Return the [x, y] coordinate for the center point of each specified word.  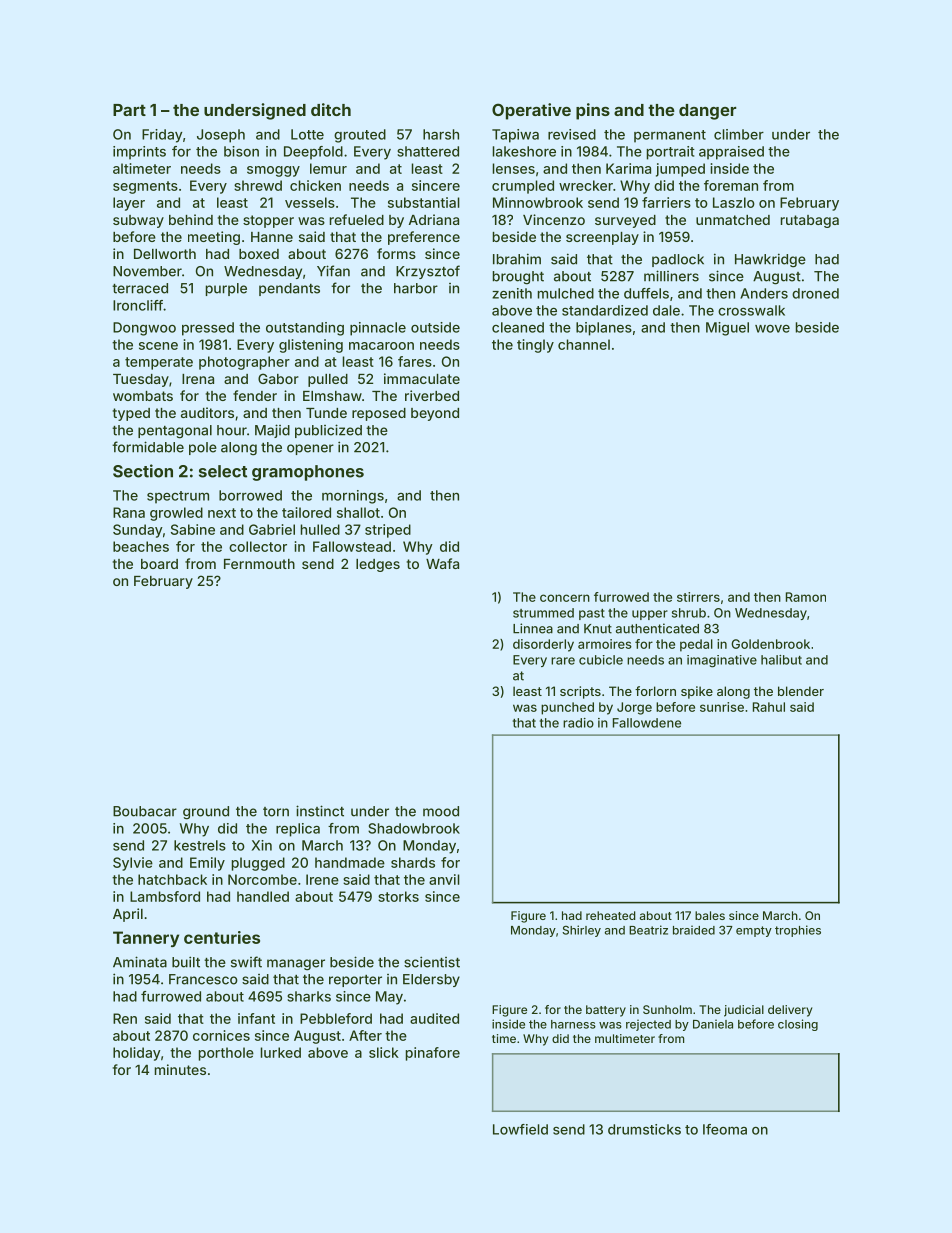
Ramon [806, 597]
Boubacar [145, 811]
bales [710, 915]
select [223, 471]
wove [772, 329]
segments [145, 187]
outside [435, 327]
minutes [180, 1069]
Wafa [442, 563]
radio [578, 723]
